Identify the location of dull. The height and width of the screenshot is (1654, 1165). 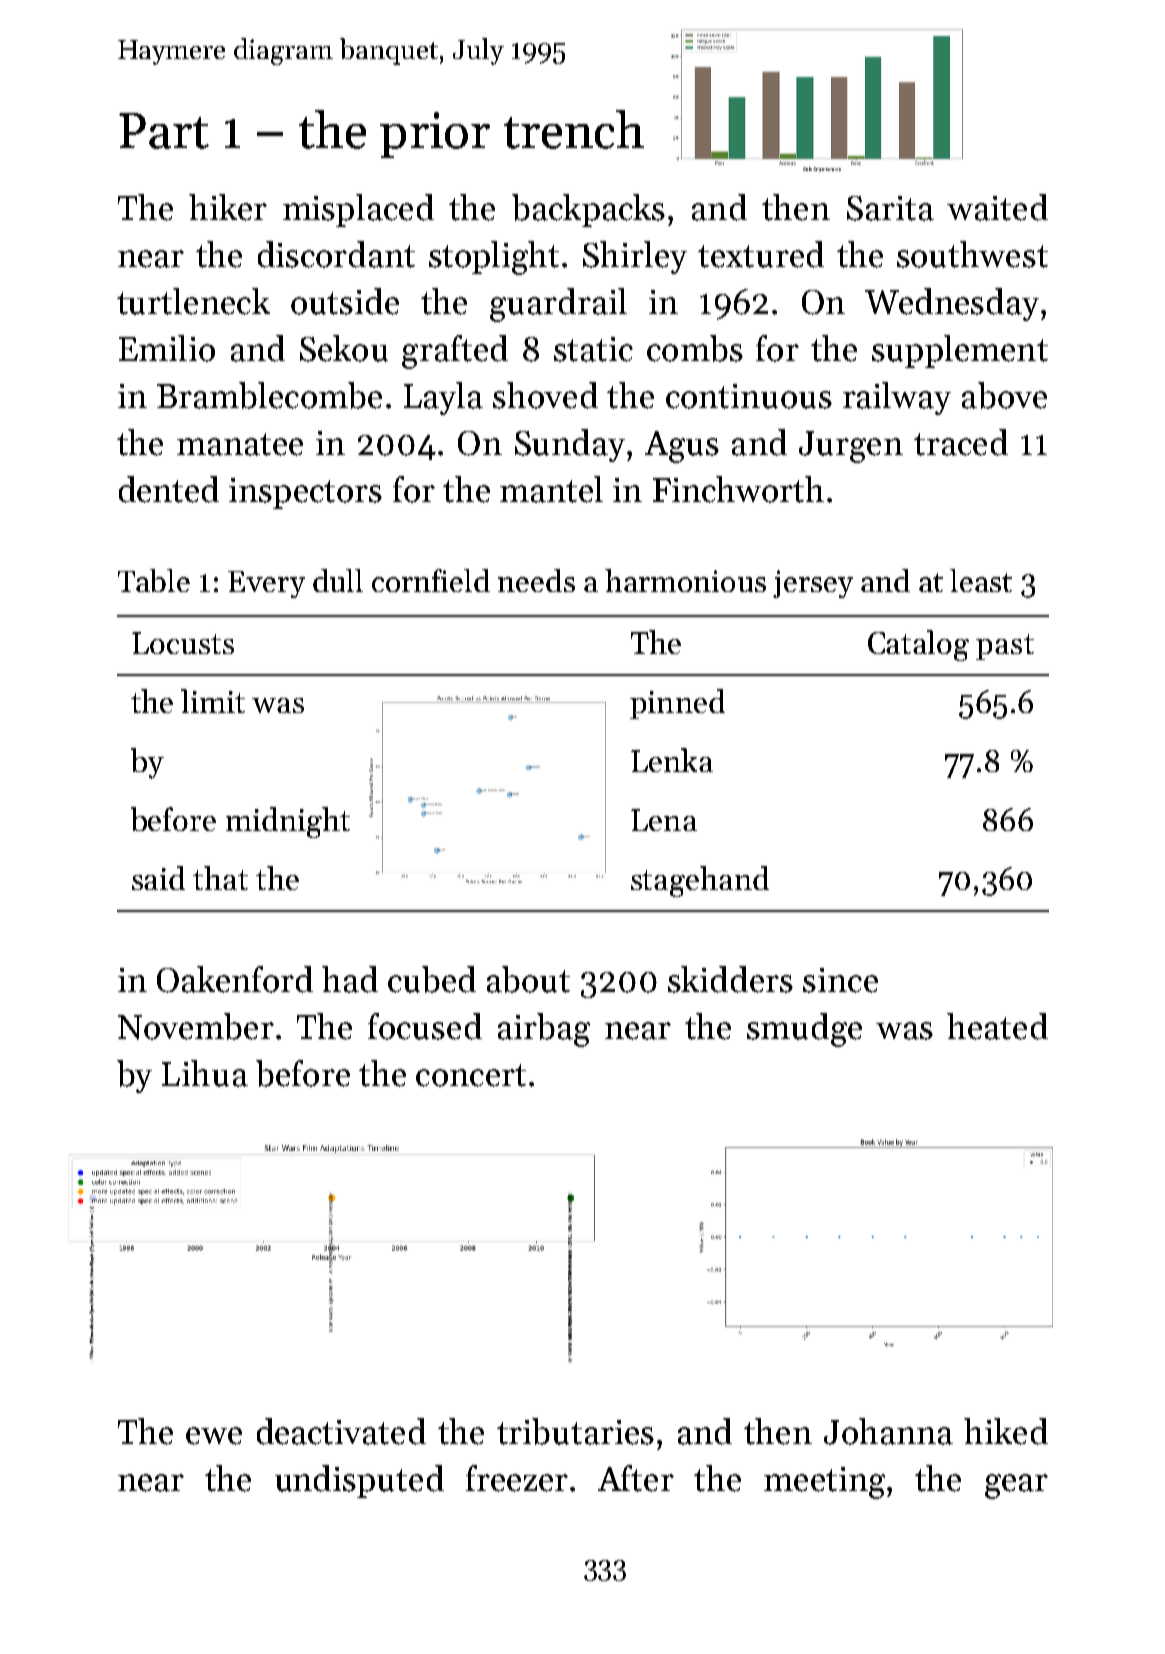
(338, 580).
